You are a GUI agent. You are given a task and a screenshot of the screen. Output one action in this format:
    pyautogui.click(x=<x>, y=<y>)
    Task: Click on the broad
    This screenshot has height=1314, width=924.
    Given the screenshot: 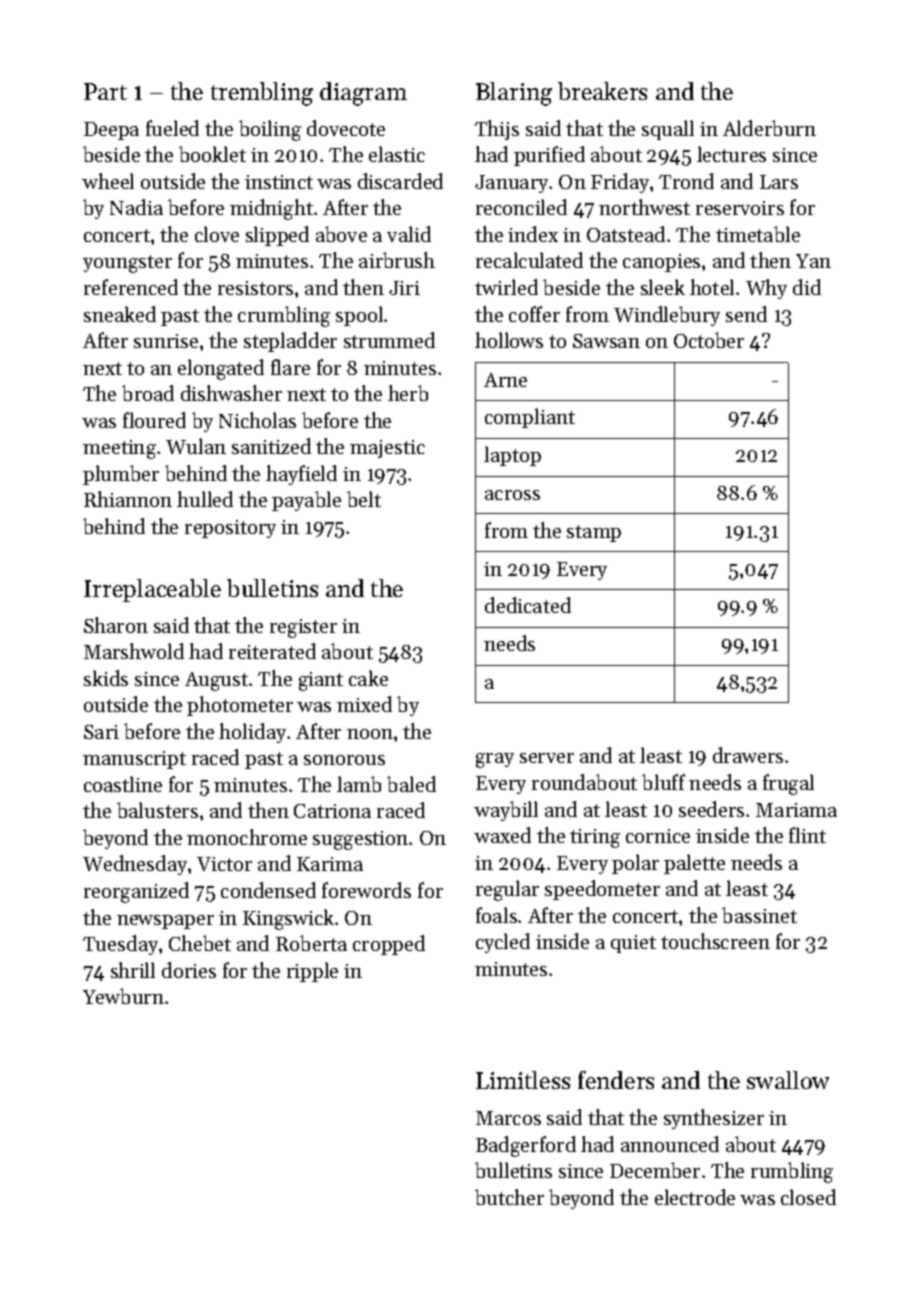 What is the action you would take?
    pyautogui.click(x=148, y=393)
